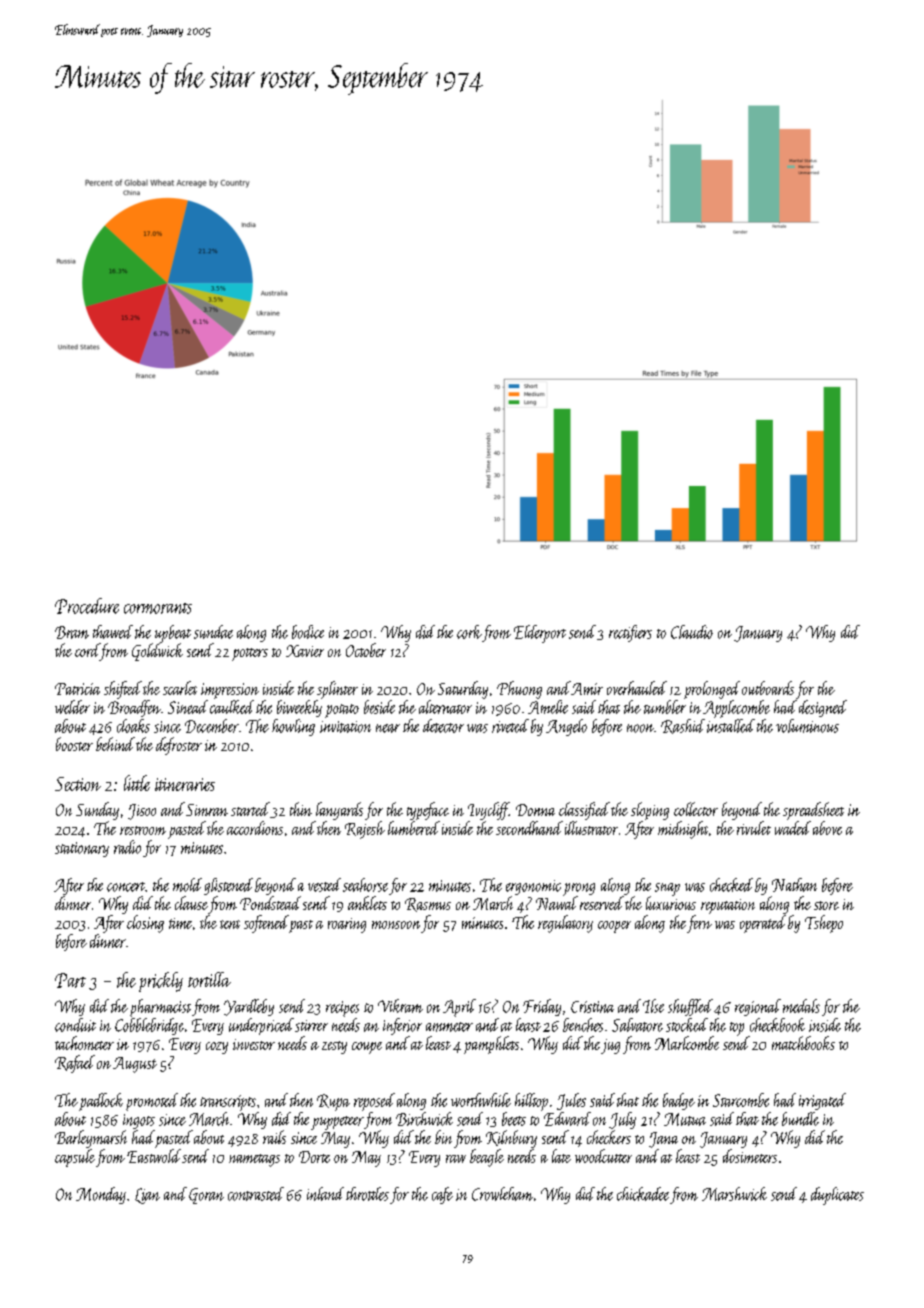 Image resolution: width=924 pixels, height=1308 pixels. Describe the element at coordinates (565, 924) in the page. I see `regulatory` at that location.
